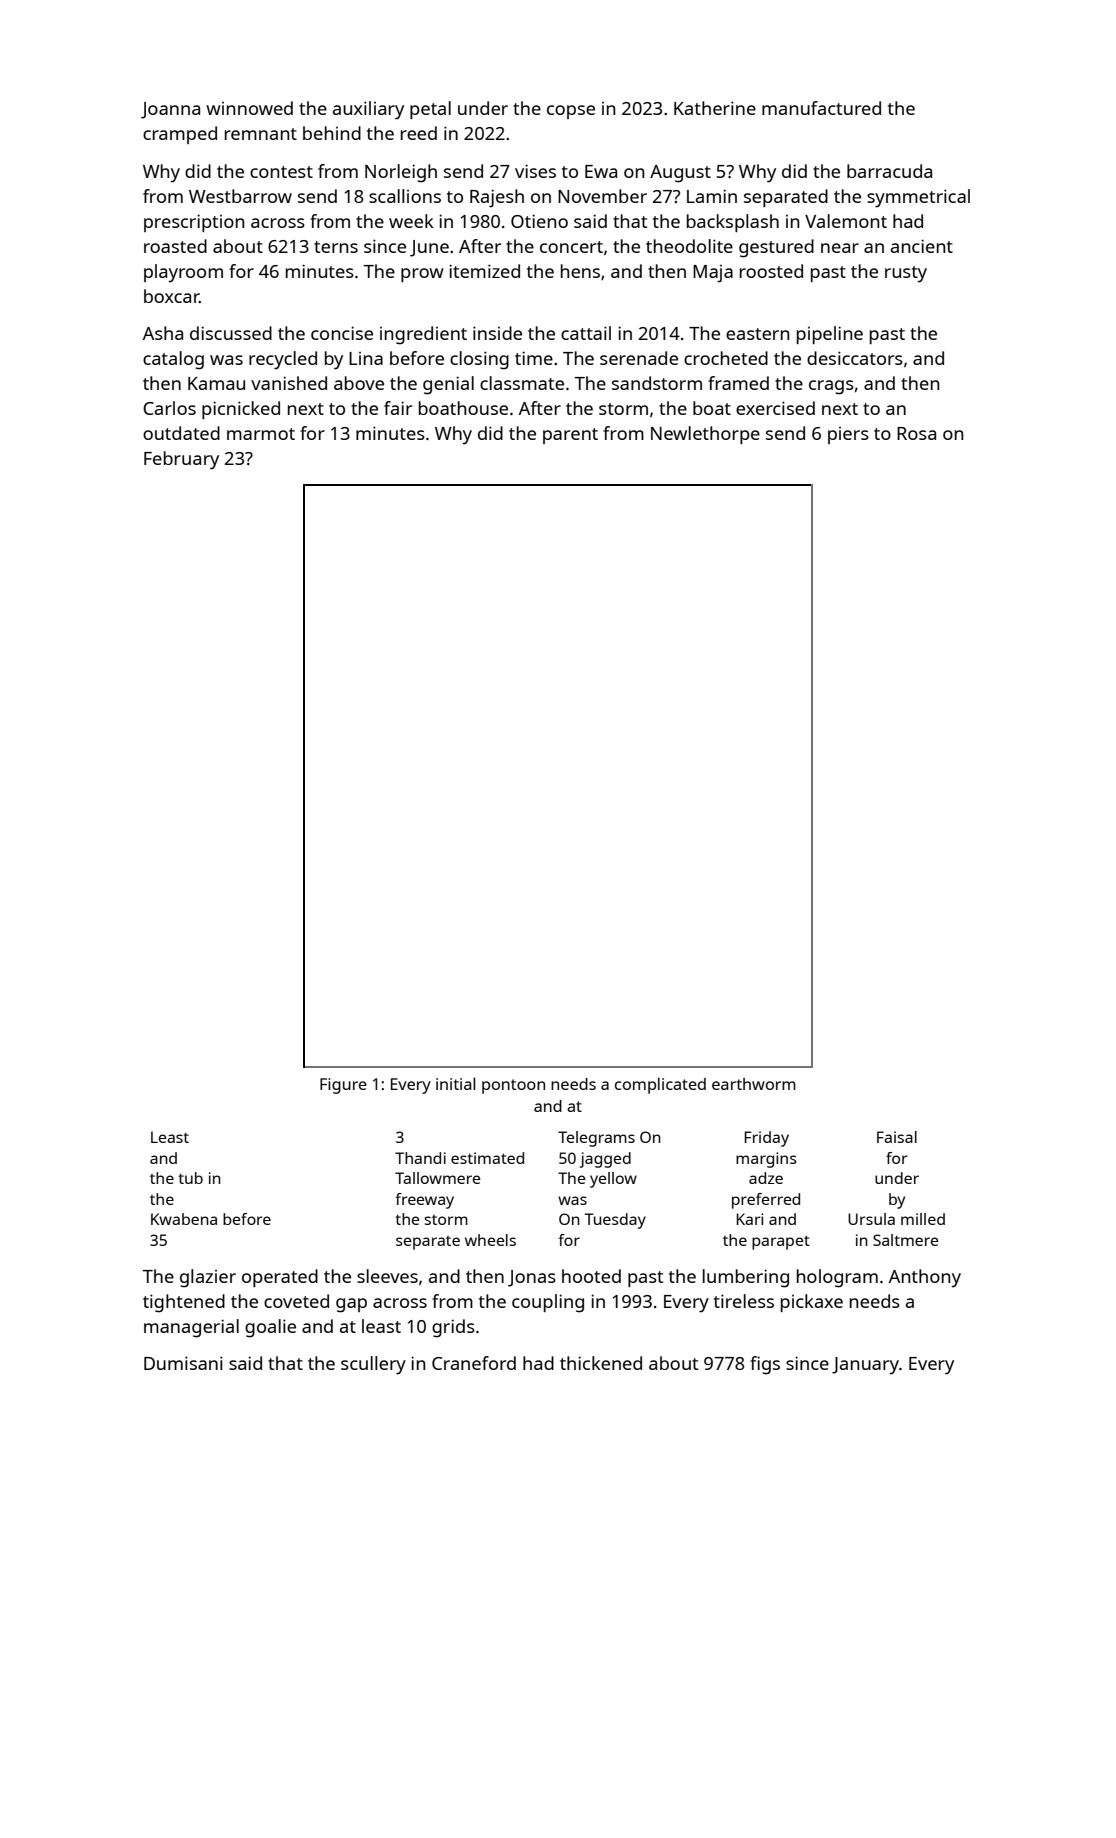 Image resolution: width=1116 pixels, height=1838 pixels. What do you see at coordinates (424, 1201) in the screenshot?
I see `freeway` at bounding box center [424, 1201].
